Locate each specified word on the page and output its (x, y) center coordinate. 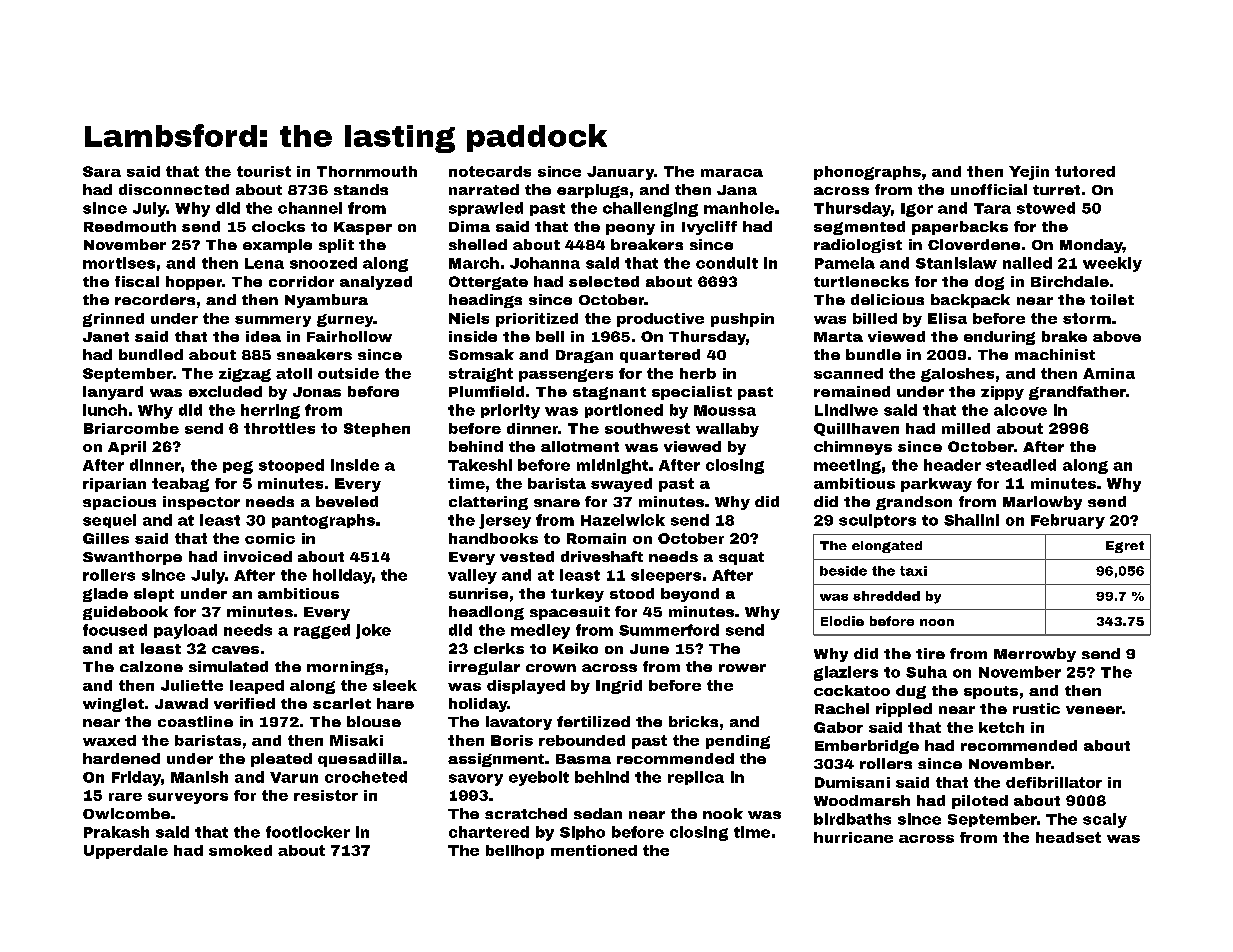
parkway (936, 485)
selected (604, 281)
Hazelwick (623, 520)
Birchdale (1070, 281)
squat (741, 558)
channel (310, 208)
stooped (291, 466)
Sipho (582, 833)
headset (1068, 837)
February (1068, 521)
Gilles (106, 538)
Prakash (116, 832)
